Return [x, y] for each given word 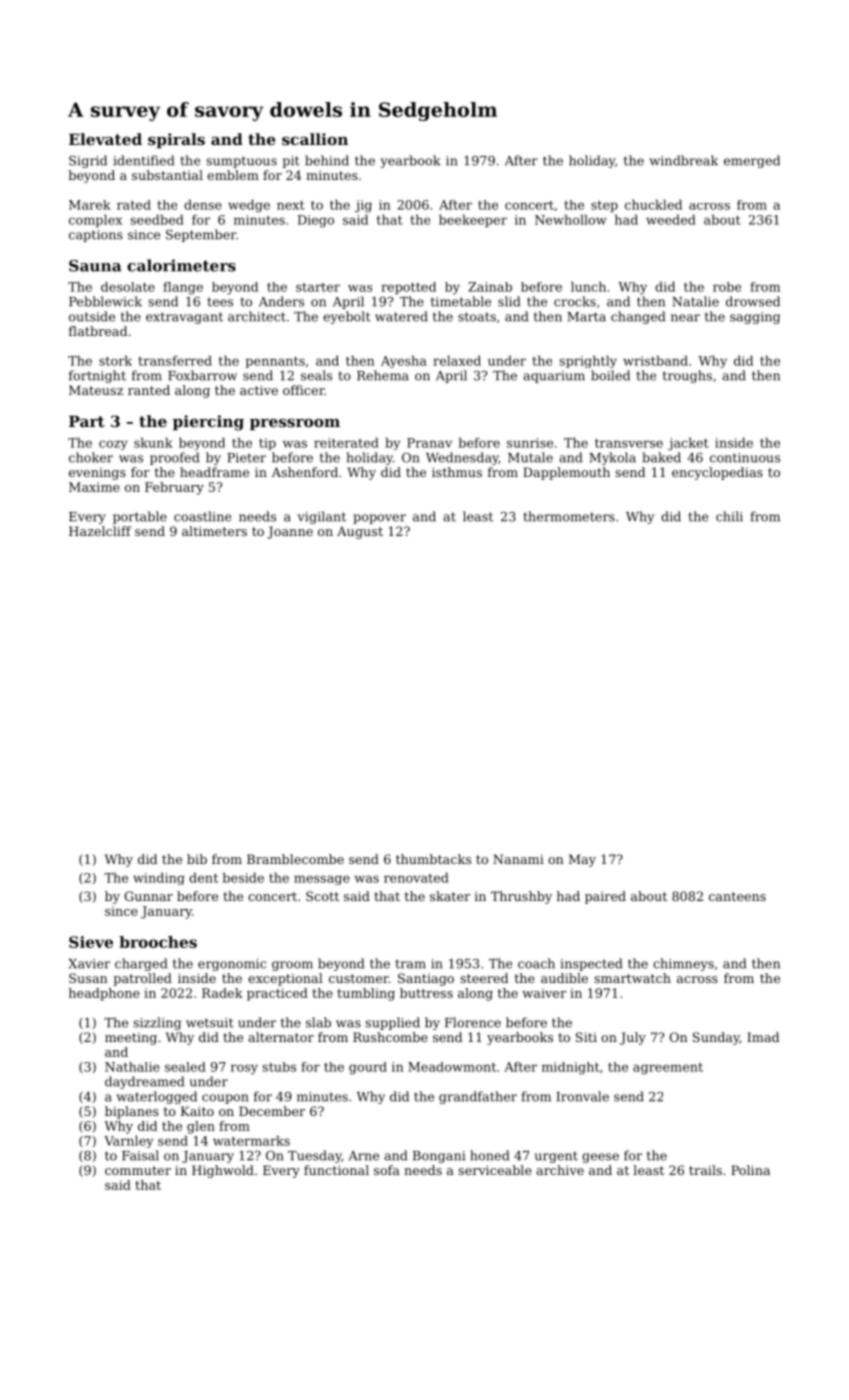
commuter [138, 1170]
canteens [737, 896]
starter [318, 287]
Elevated [105, 139]
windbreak [684, 160]
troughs [687, 376]
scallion [315, 139]
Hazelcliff [100, 531]
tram [410, 964]
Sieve [91, 942]
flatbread [98, 331]
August [360, 532]
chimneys [683, 964]
